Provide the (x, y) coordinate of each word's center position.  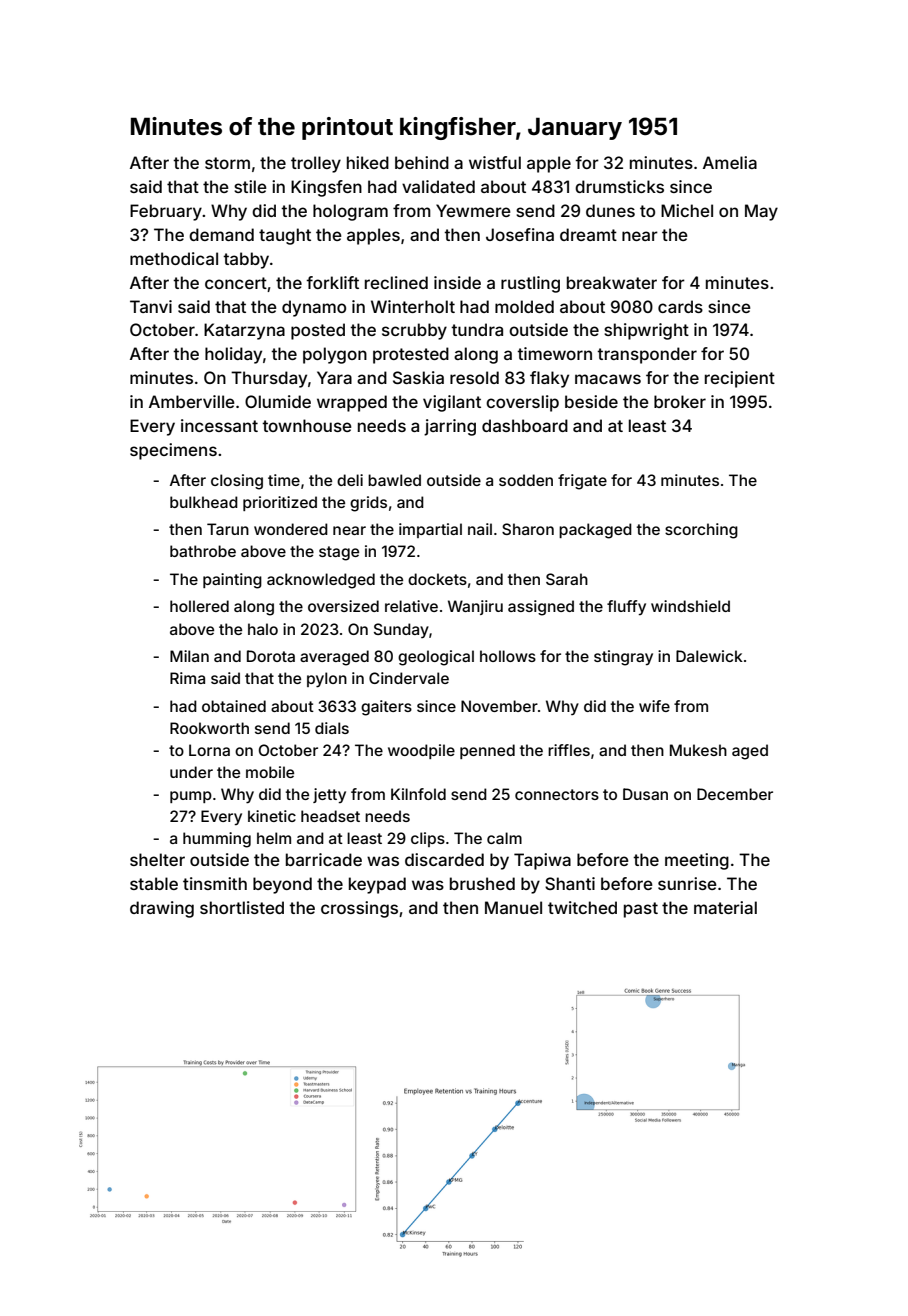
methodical (174, 258)
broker (680, 401)
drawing (162, 909)
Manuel (513, 907)
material (725, 907)
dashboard (525, 425)
